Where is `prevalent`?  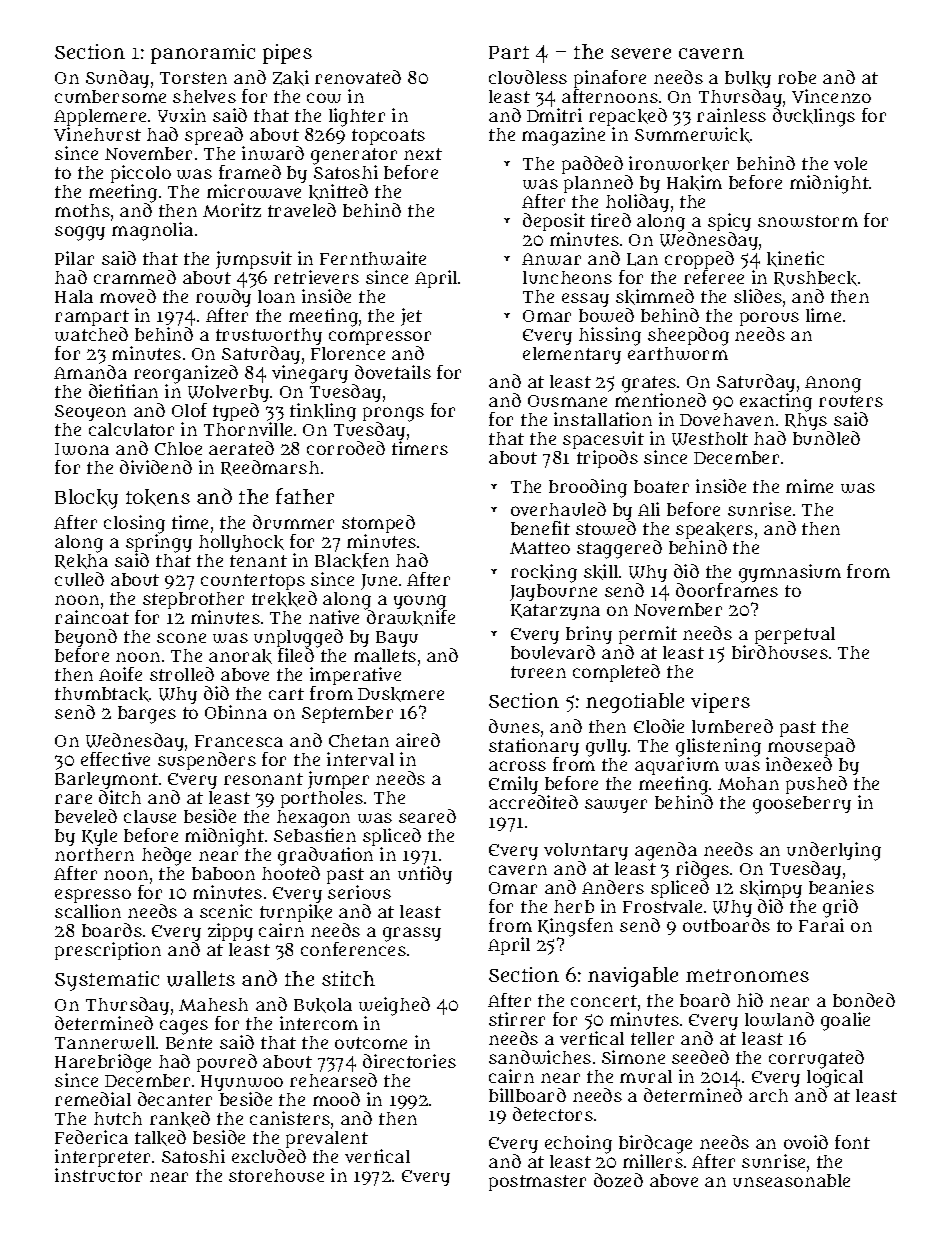
prevalent is located at coordinates (327, 1139).
